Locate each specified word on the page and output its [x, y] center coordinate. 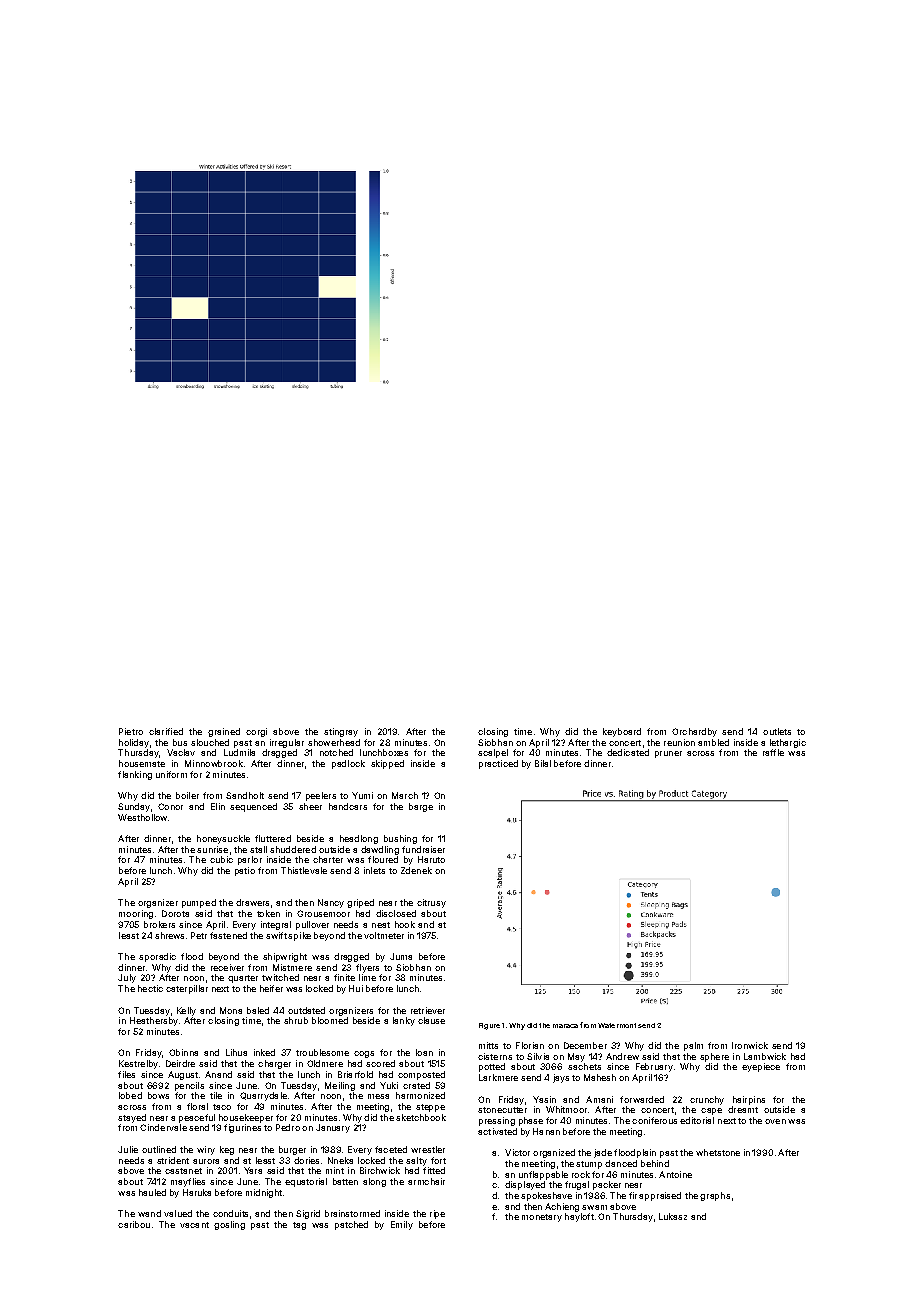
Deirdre [180, 1063]
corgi [256, 732]
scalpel [493, 753]
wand [149, 1213]
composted [421, 1075]
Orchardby [694, 732]
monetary [542, 1218]
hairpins [749, 1100]
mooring [136, 914]
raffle [773, 752]
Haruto [431, 859]
